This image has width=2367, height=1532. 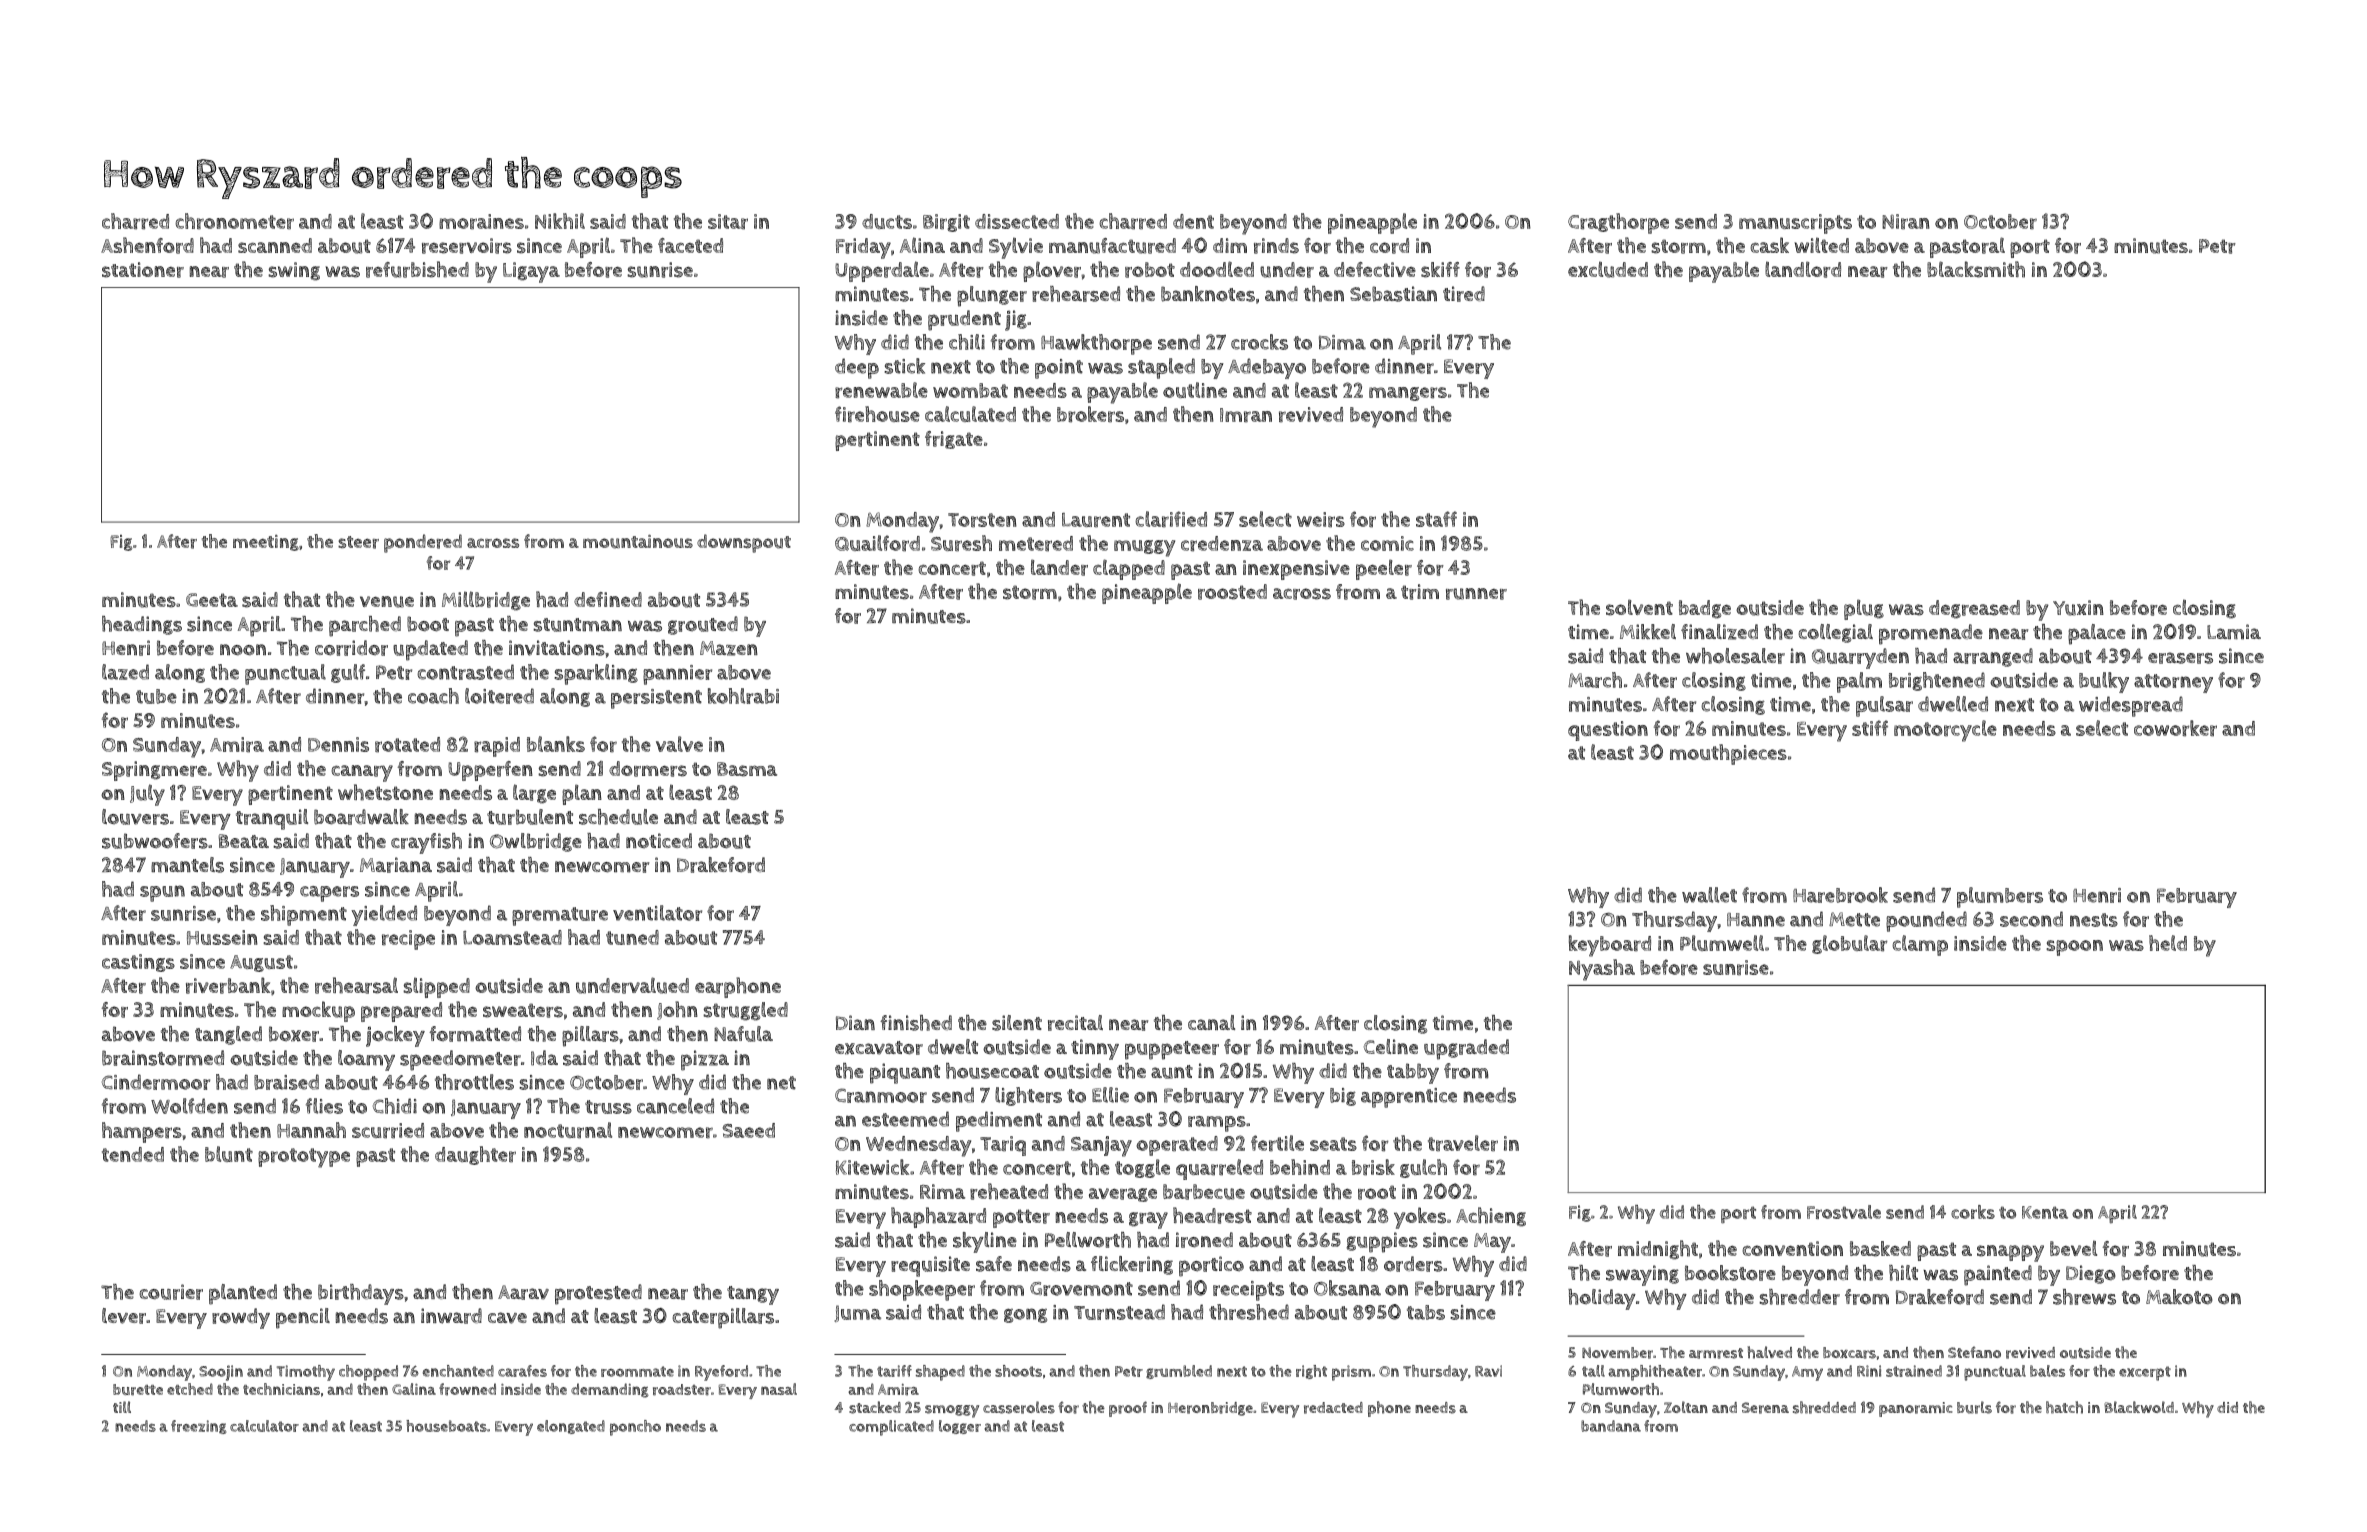 I want to click on kohlrabi, so click(x=743, y=696).
